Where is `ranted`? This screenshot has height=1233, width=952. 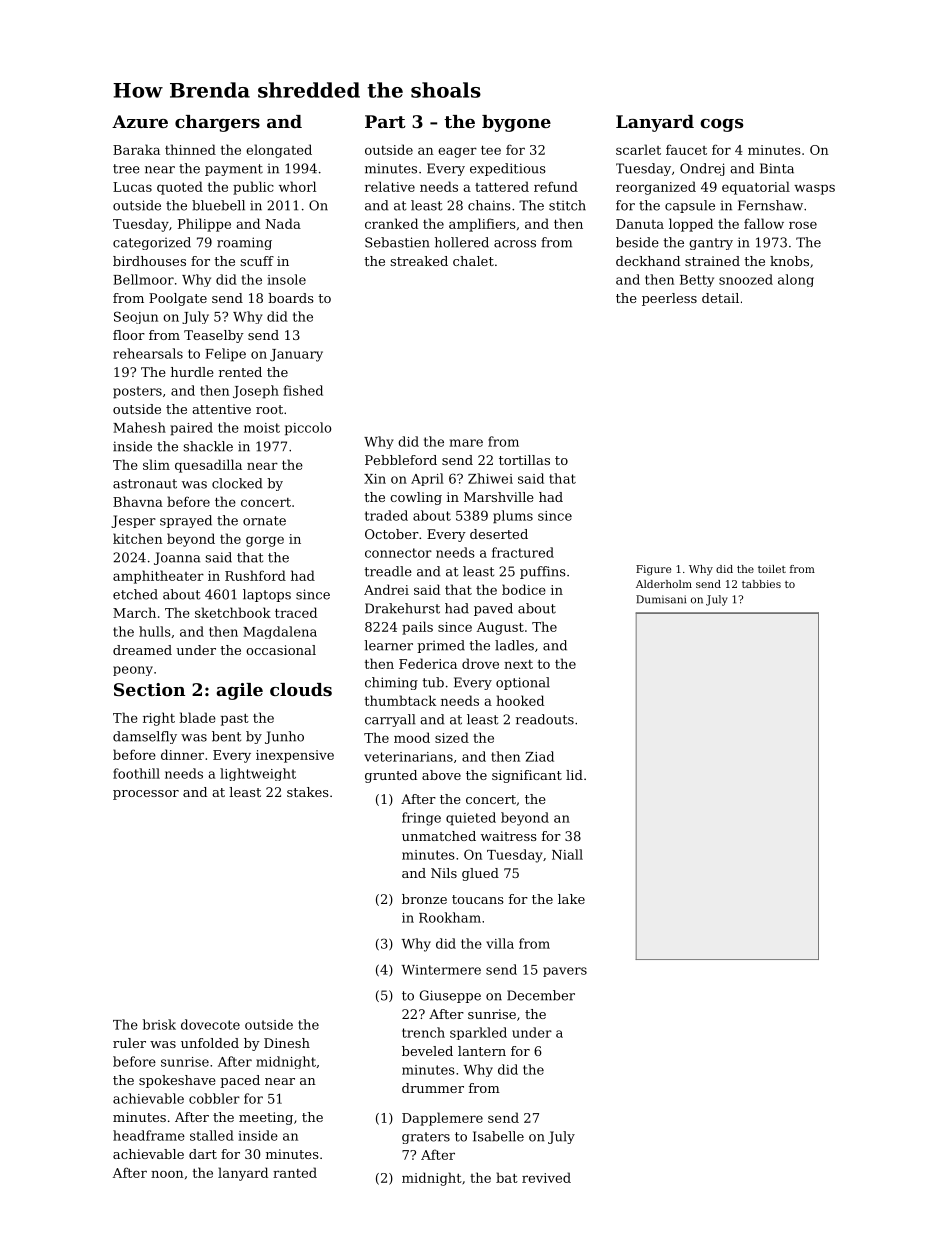
ranted is located at coordinates (295, 1172).
